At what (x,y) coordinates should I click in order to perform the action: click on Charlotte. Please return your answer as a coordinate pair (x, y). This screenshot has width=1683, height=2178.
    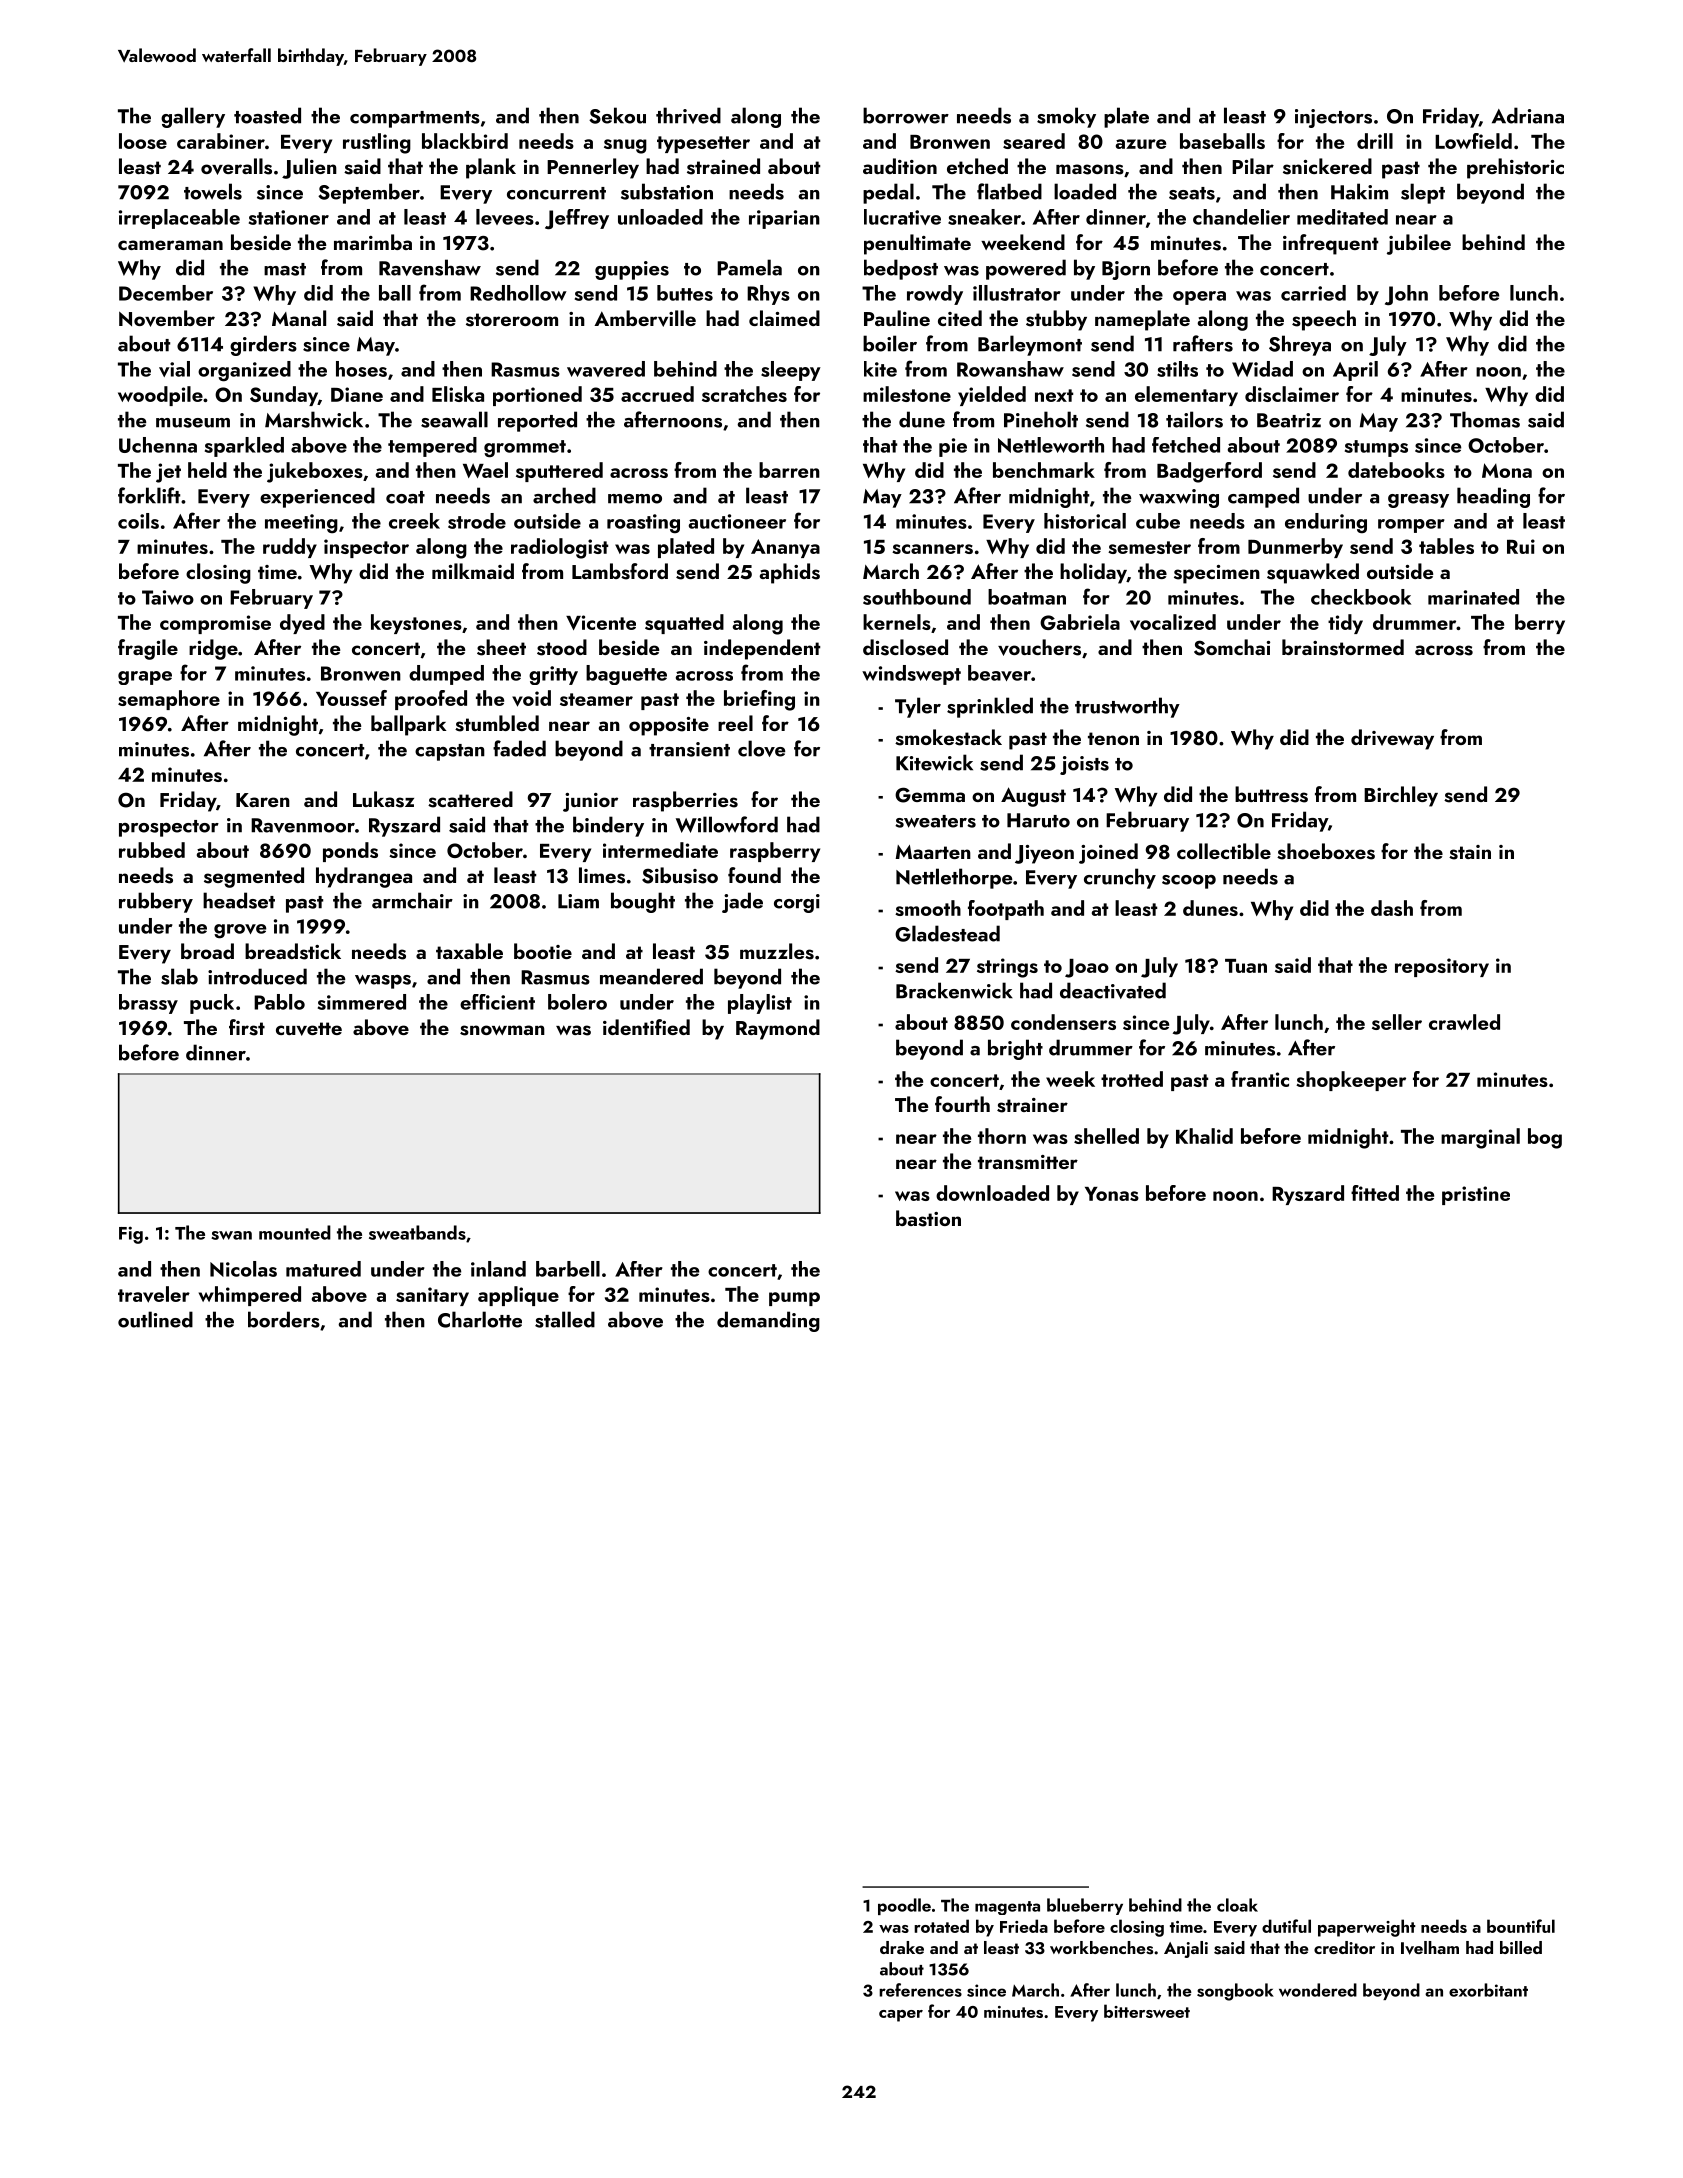
    Looking at the image, I should click on (480, 1319).
